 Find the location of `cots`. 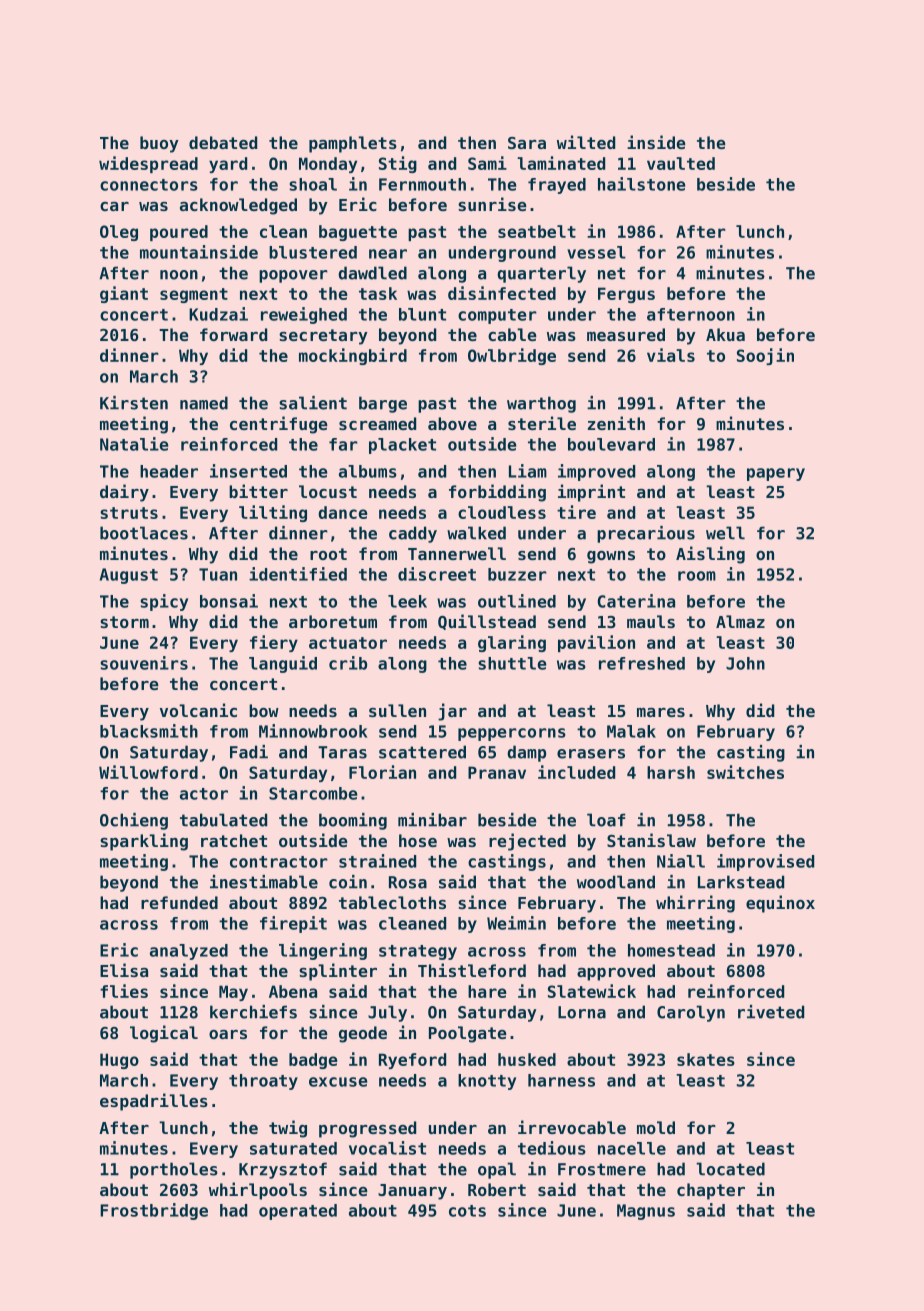

cots is located at coordinates (467, 1211).
